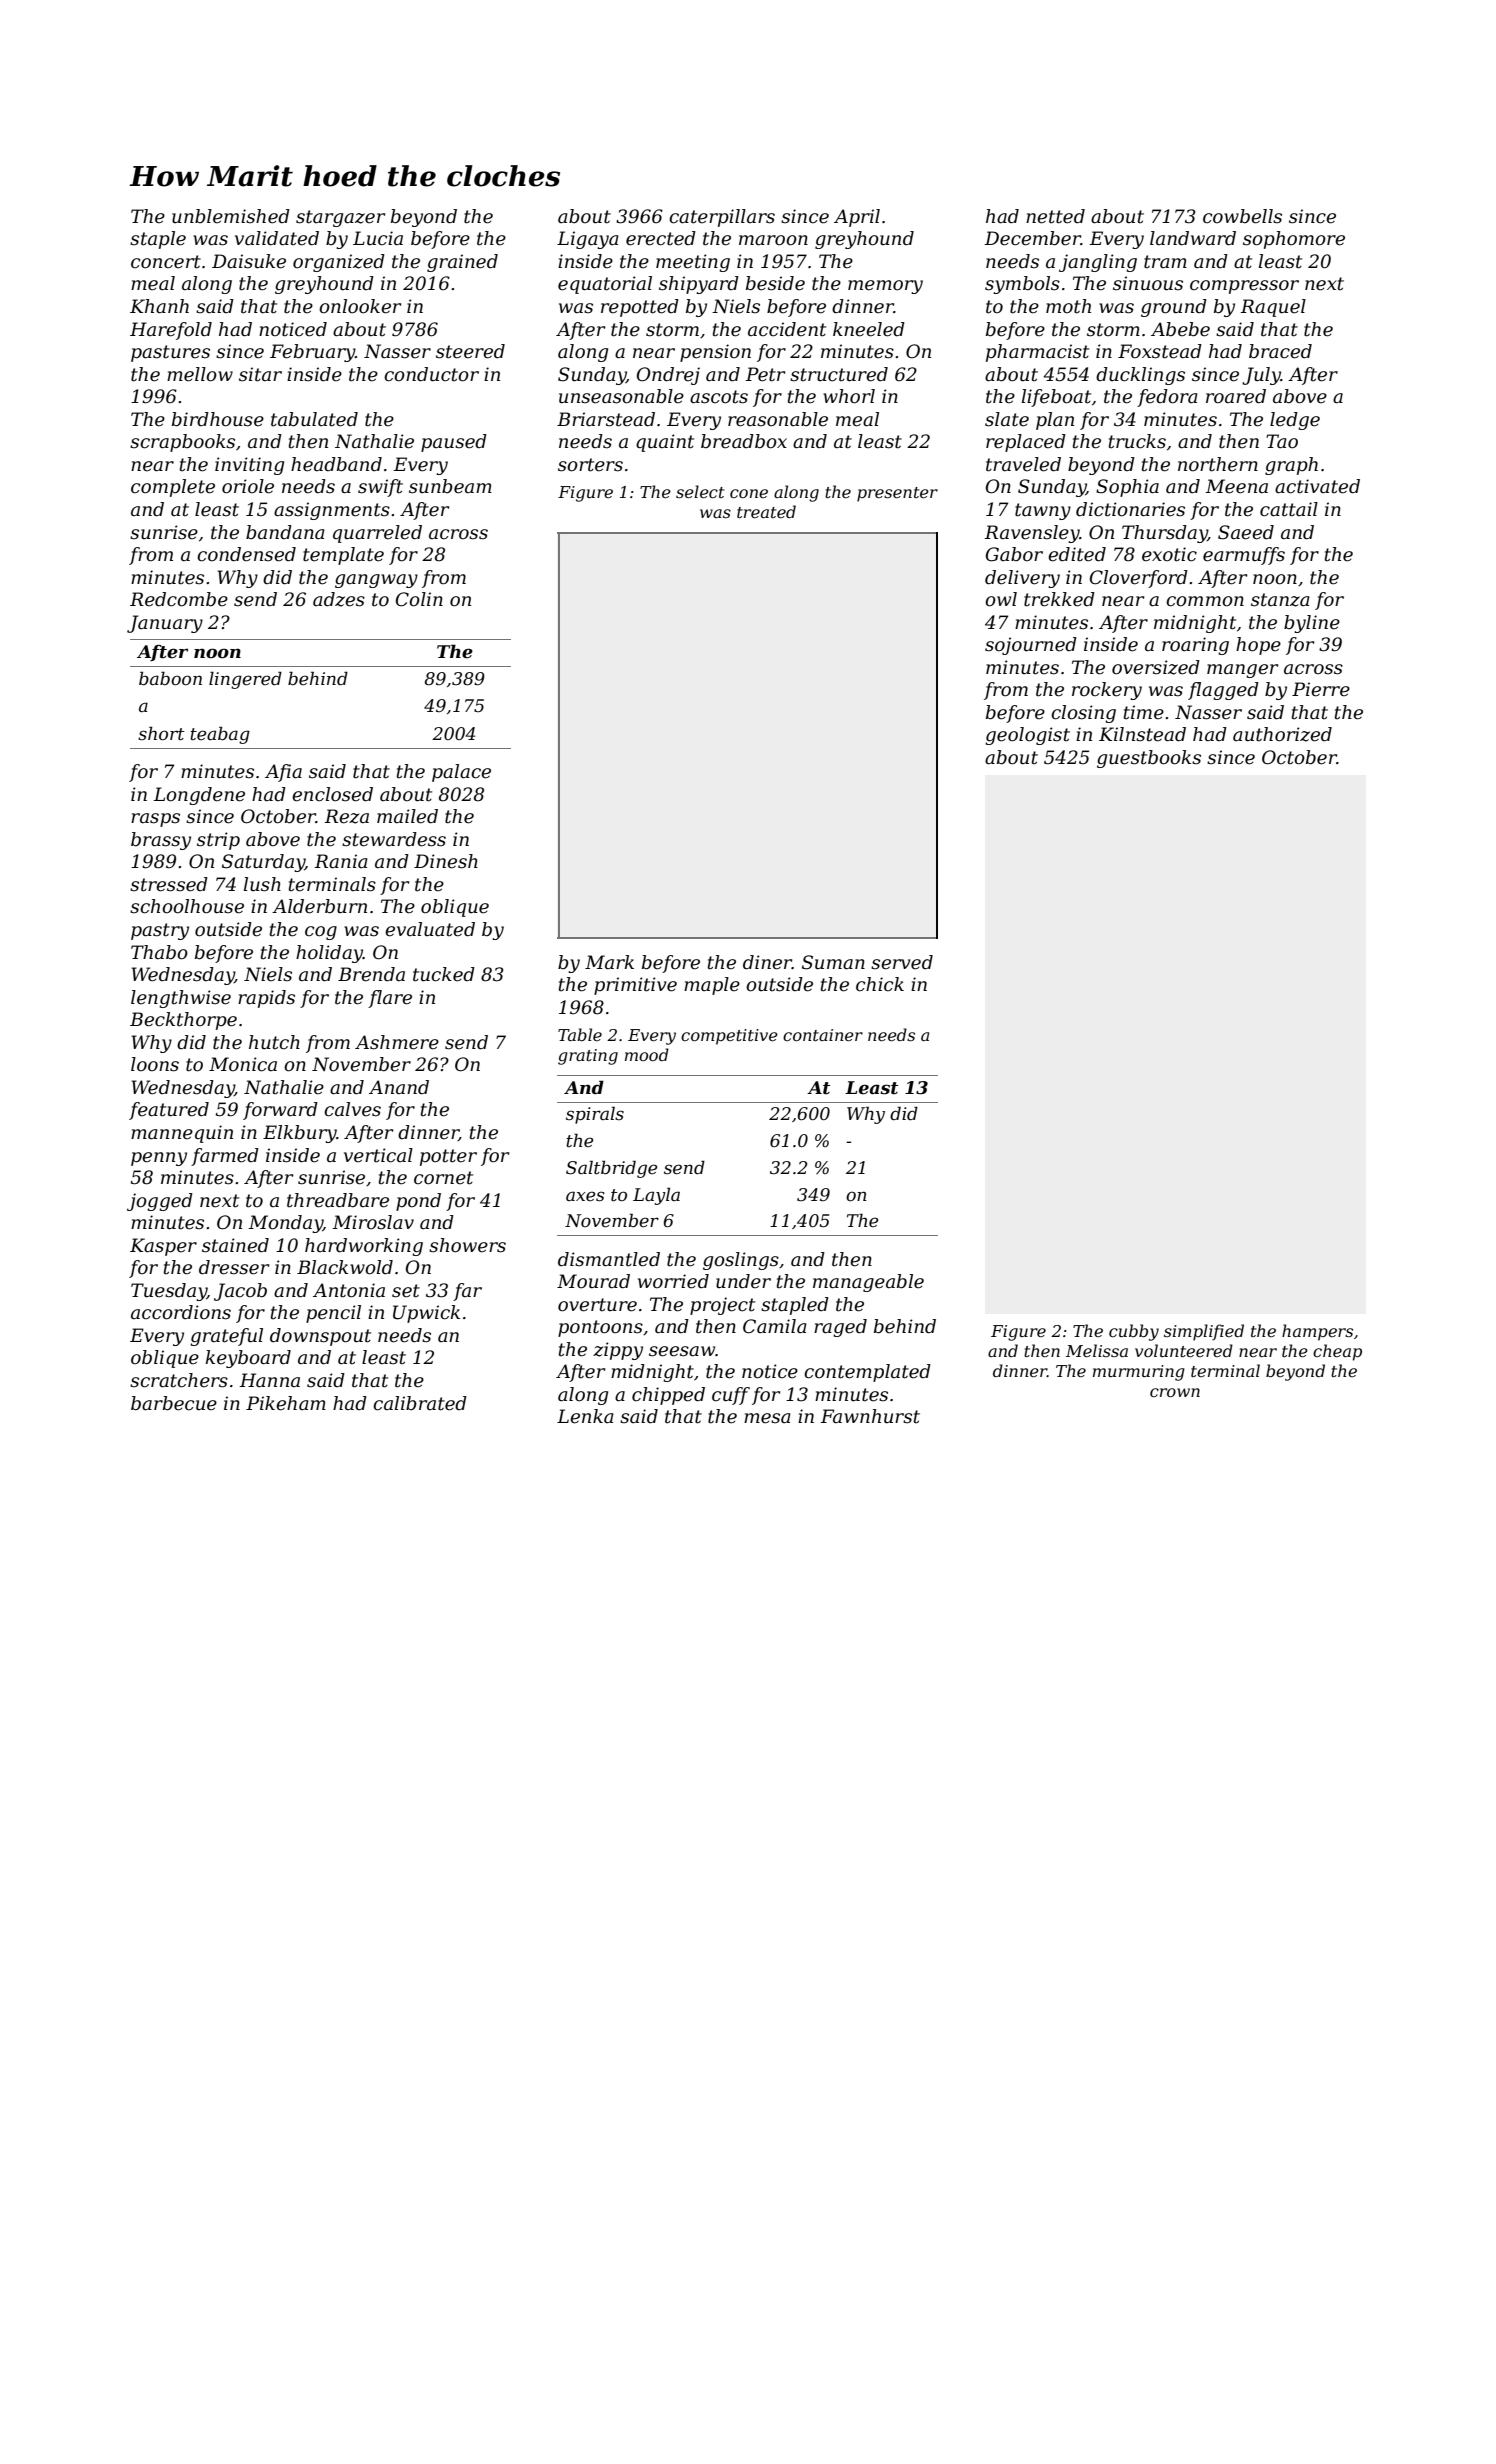 This document has width=1496, height=2464. I want to click on April, so click(857, 218).
